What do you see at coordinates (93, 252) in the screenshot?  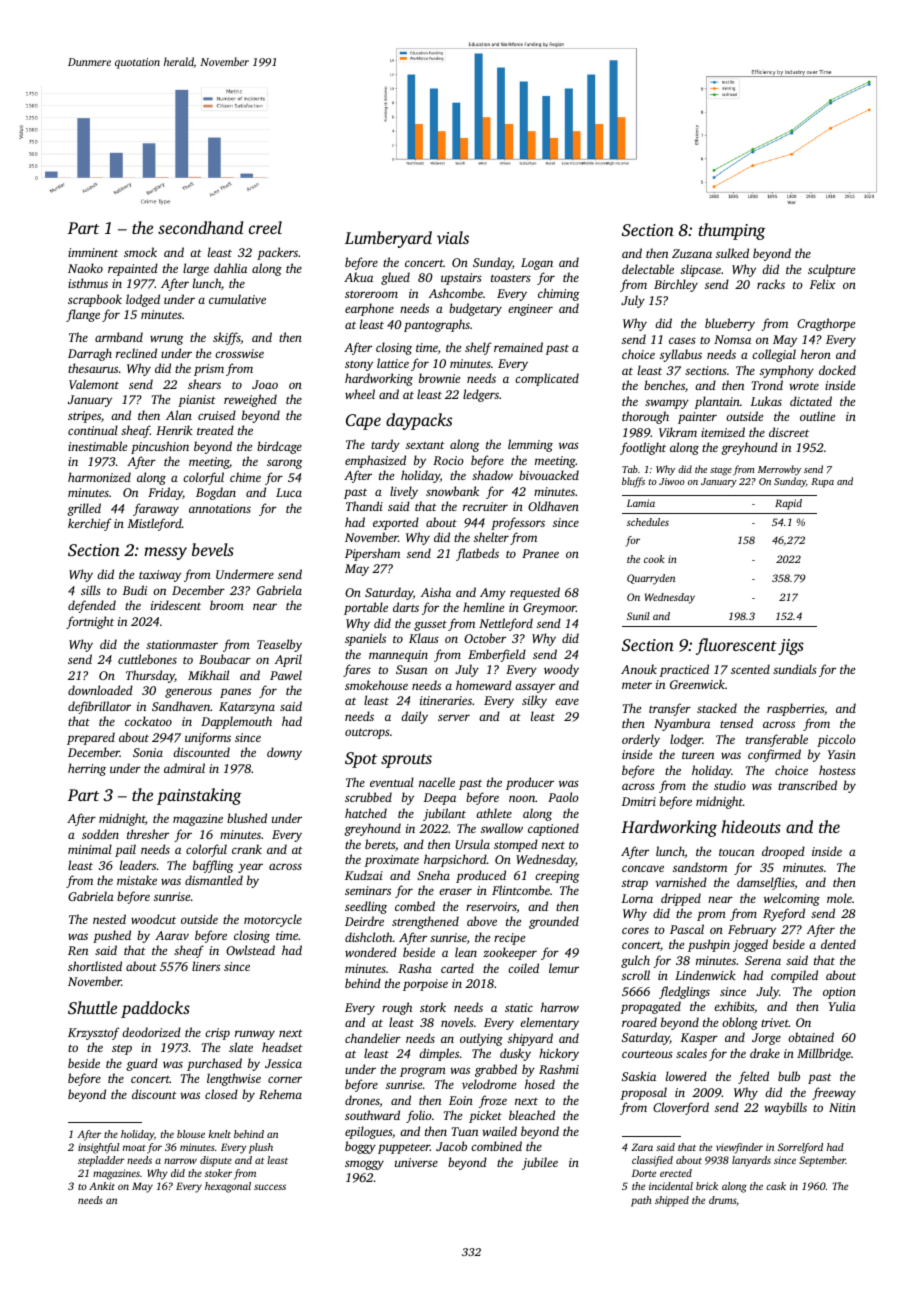 I see `imminent` at bounding box center [93, 252].
